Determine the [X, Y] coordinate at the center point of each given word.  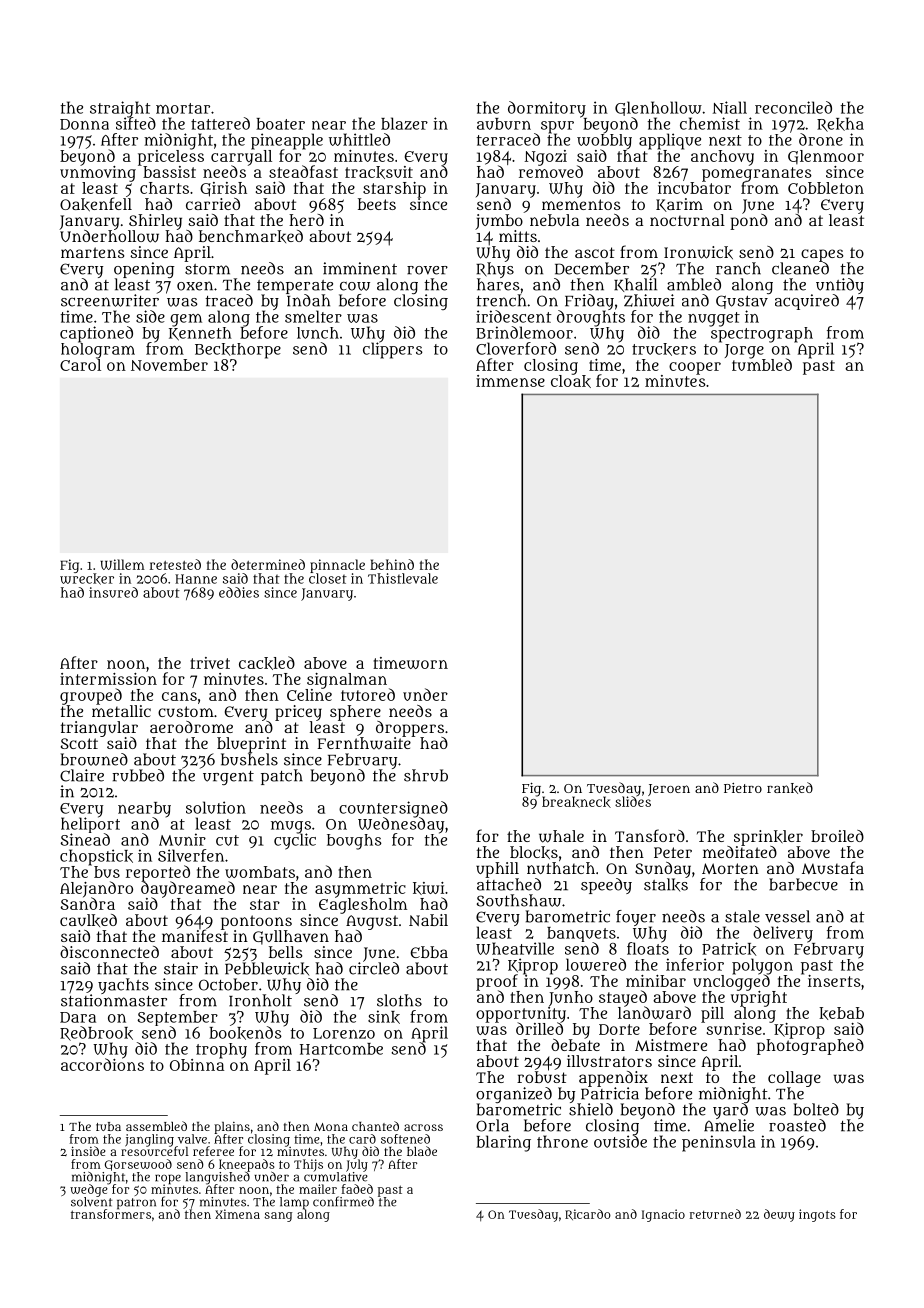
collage [794, 1079]
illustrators [609, 1061]
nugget [714, 319]
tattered [220, 123]
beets [377, 204]
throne [562, 1141]
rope [168, 1179]
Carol [80, 365]
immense [510, 381]
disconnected [109, 952]
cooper [695, 368]
